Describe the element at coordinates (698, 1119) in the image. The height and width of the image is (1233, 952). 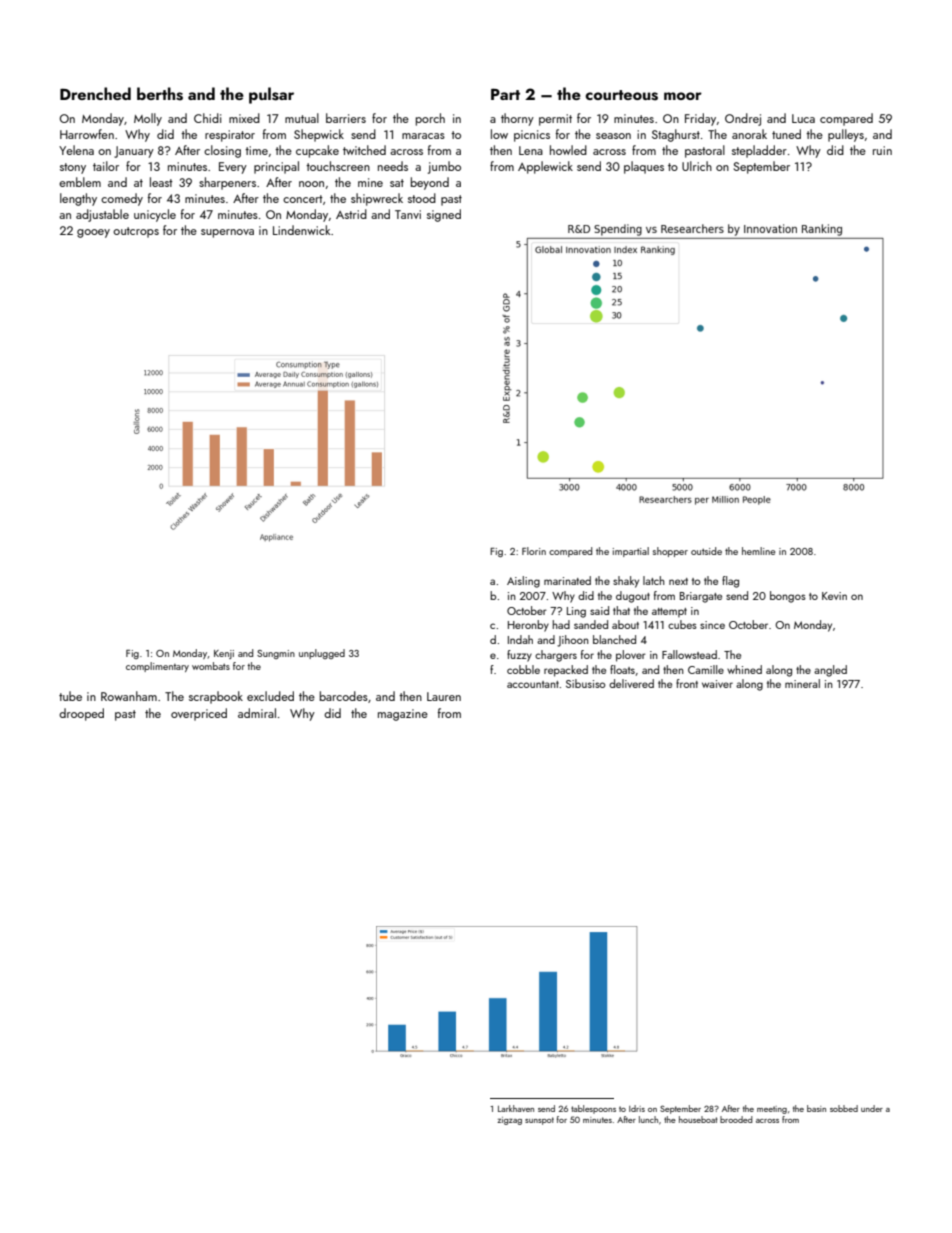
I see `houseboat` at that location.
